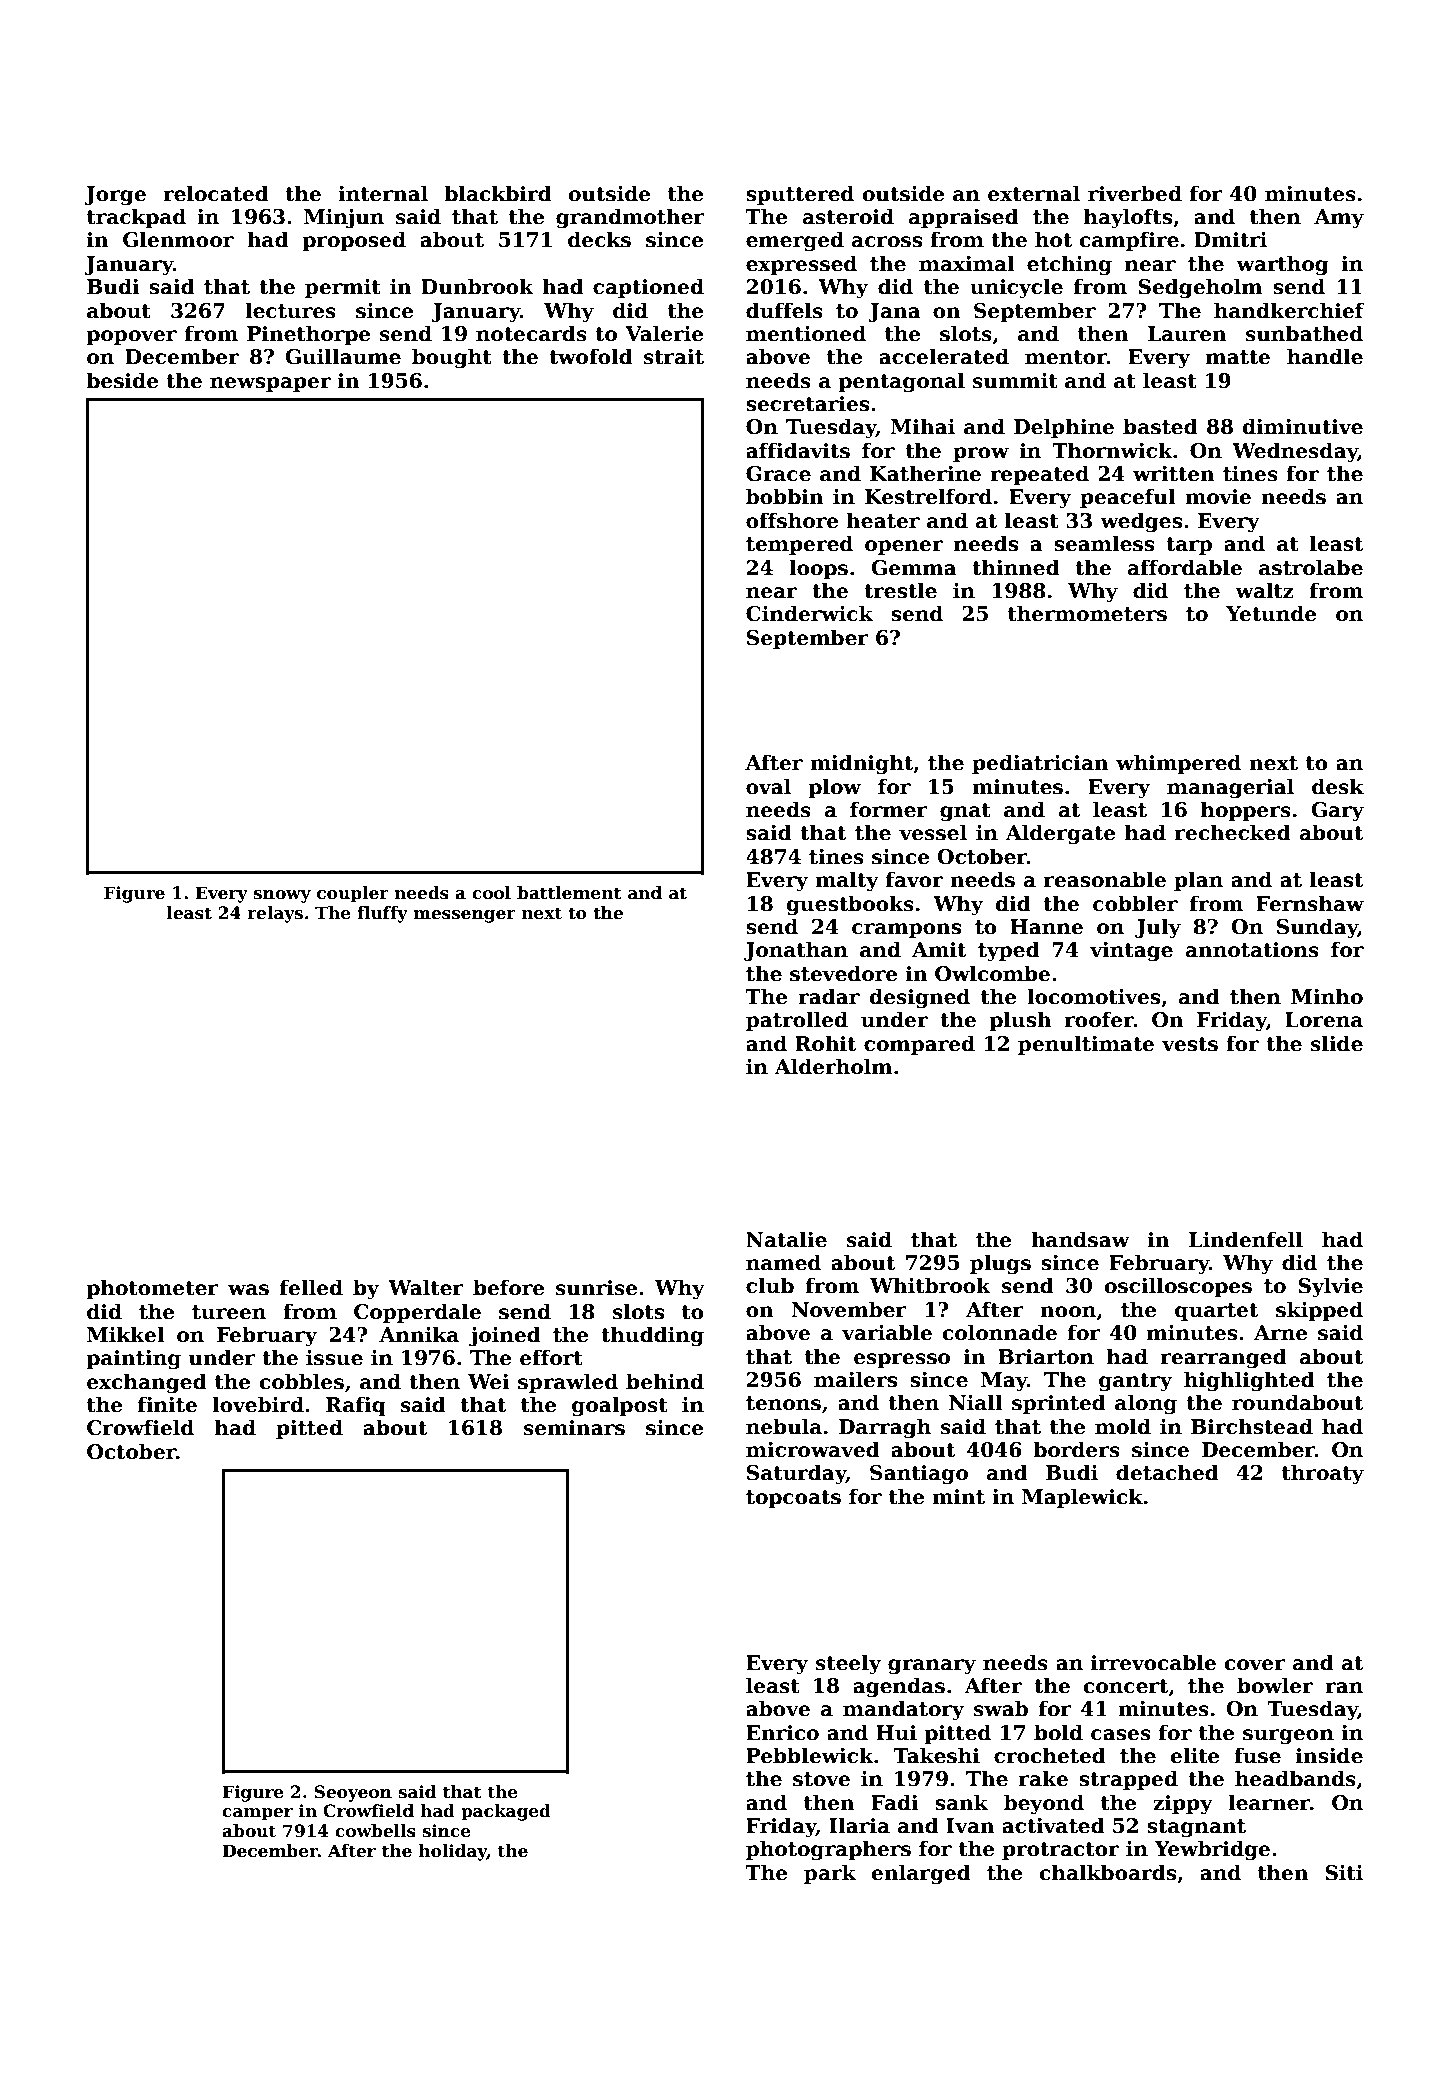 The width and height of the image is (1450, 2100). Describe the element at coordinates (1246, 1239) in the image. I see `Lindenfell` at that location.
